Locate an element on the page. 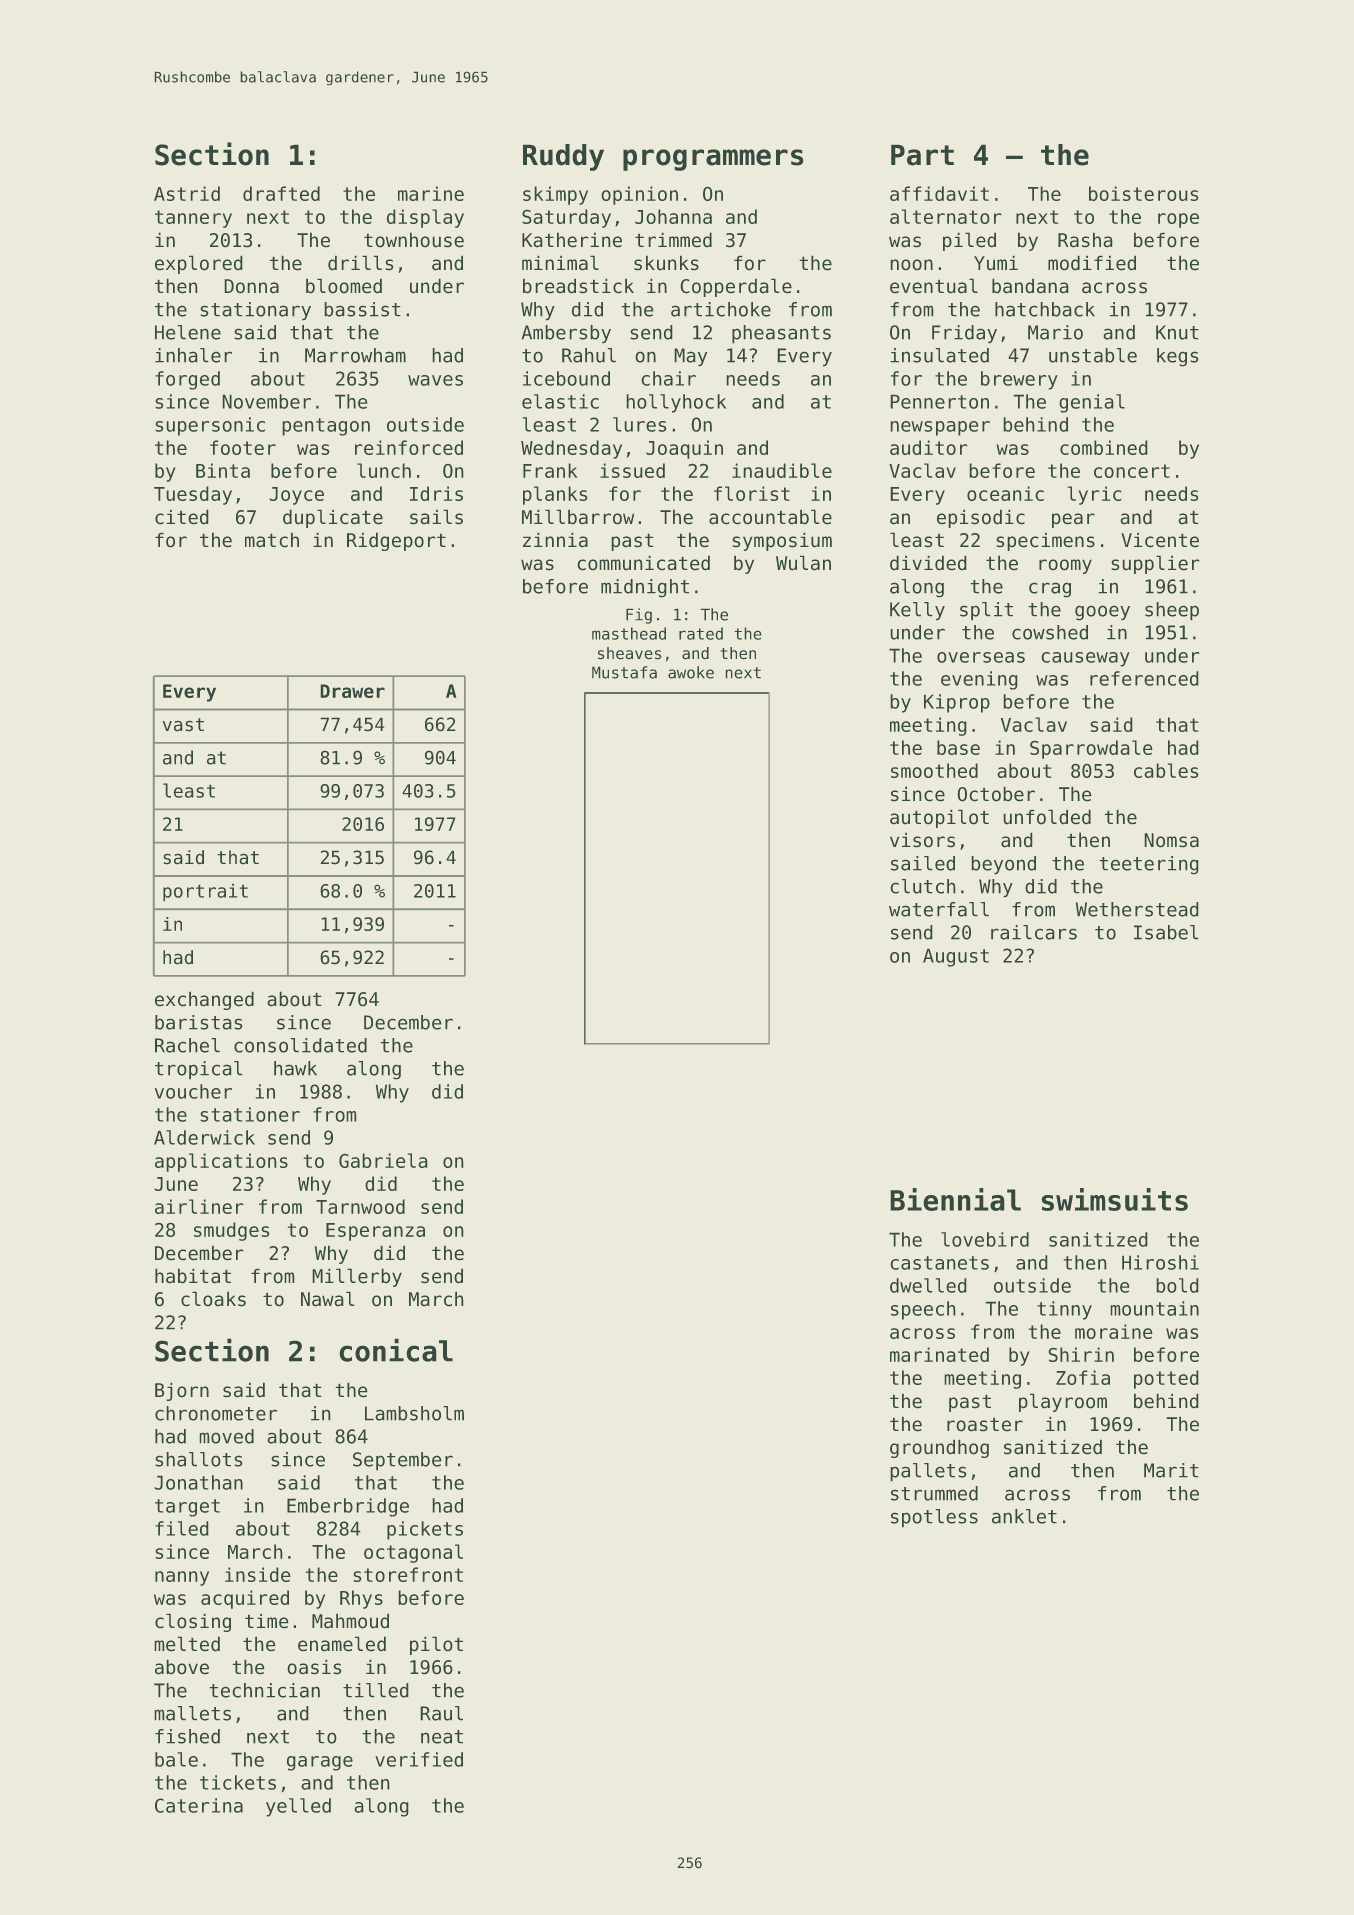  vast is located at coordinates (183, 724).
